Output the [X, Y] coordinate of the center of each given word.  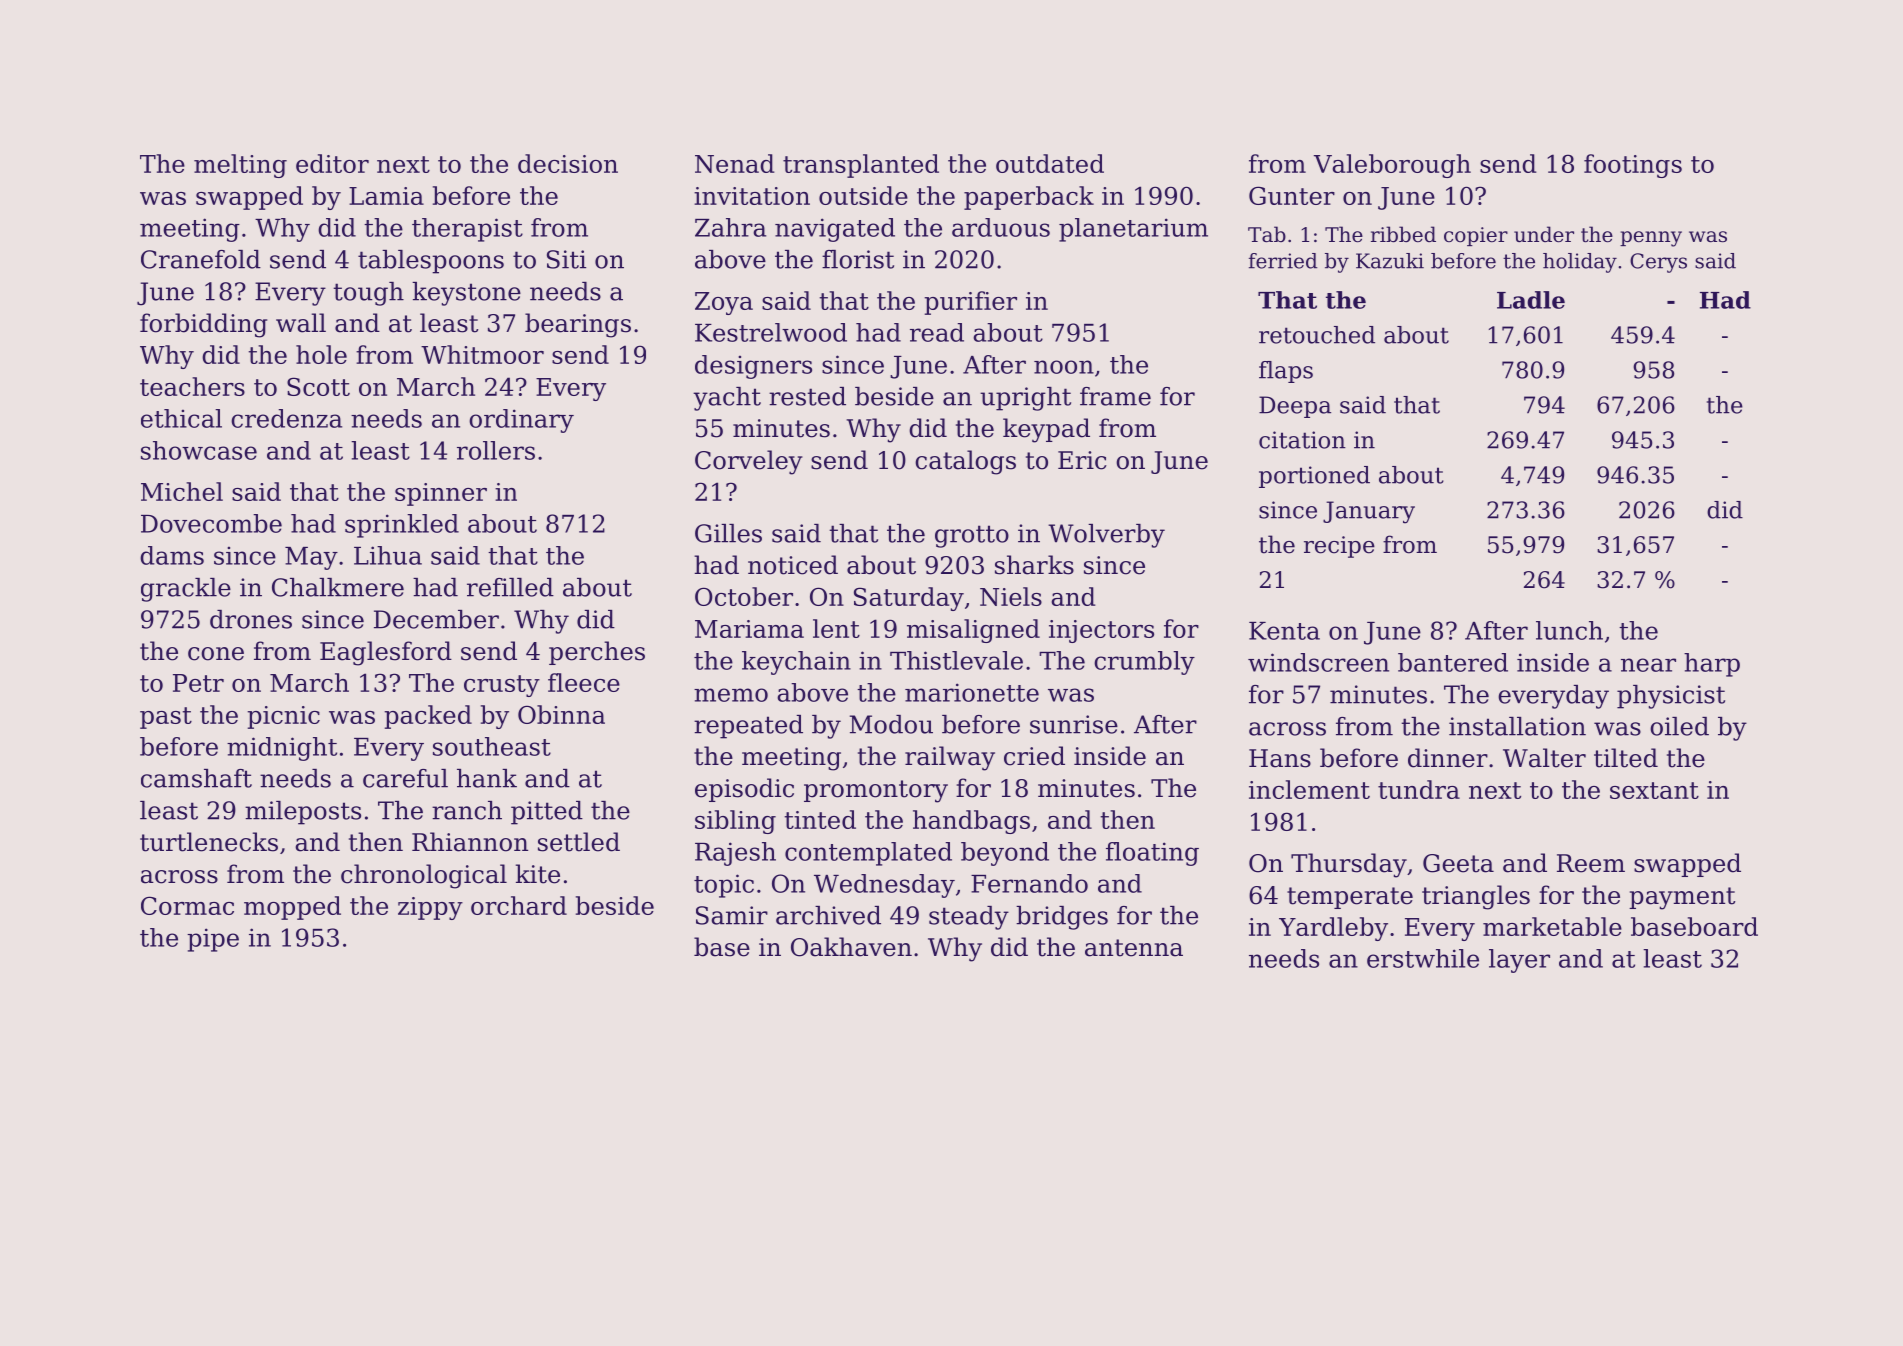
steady [969, 918]
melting [240, 166]
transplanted [861, 166]
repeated [748, 727]
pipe [213, 940]
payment [1682, 898]
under [1544, 234]
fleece [584, 682]
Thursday [1349, 865]
